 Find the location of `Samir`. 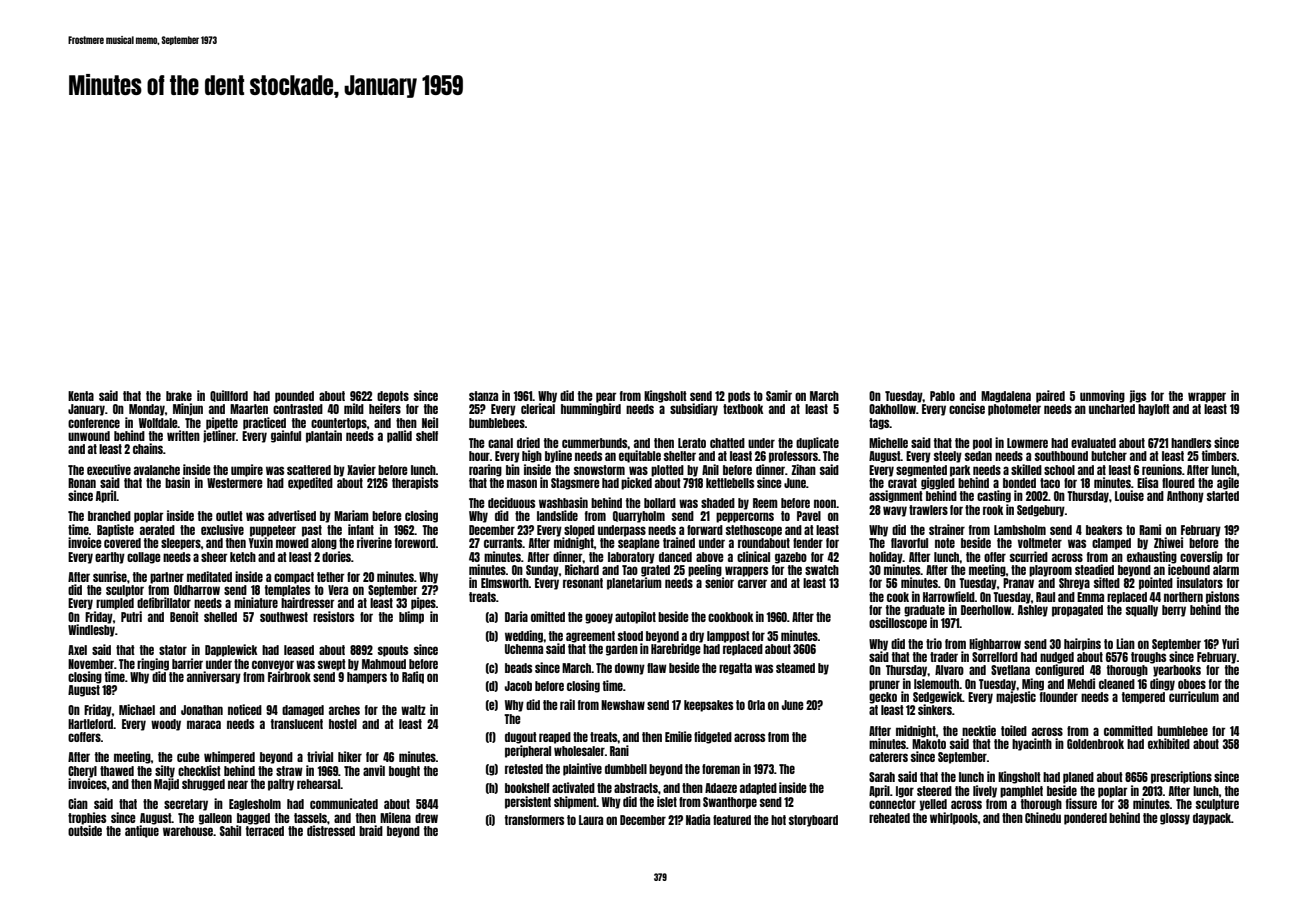

Samir is located at coordinates (779, 395).
